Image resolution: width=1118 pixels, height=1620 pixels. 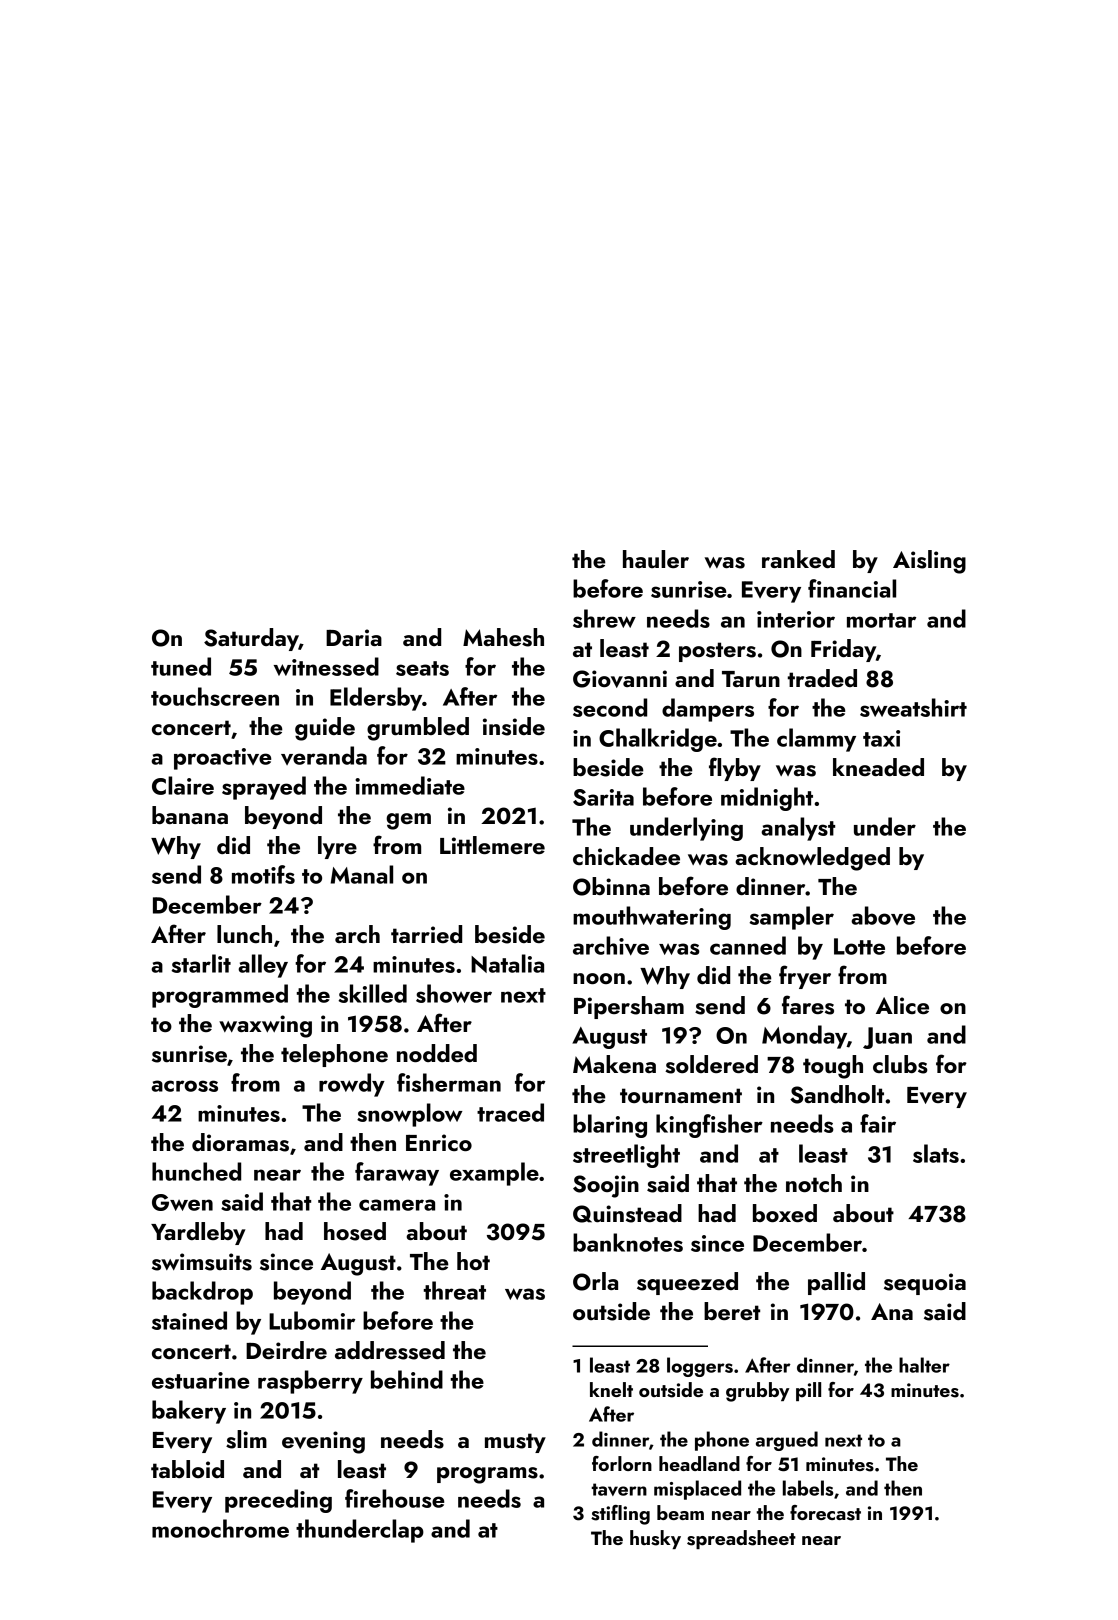 What do you see at coordinates (503, 637) in the screenshot?
I see `Mahesh` at bounding box center [503, 637].
